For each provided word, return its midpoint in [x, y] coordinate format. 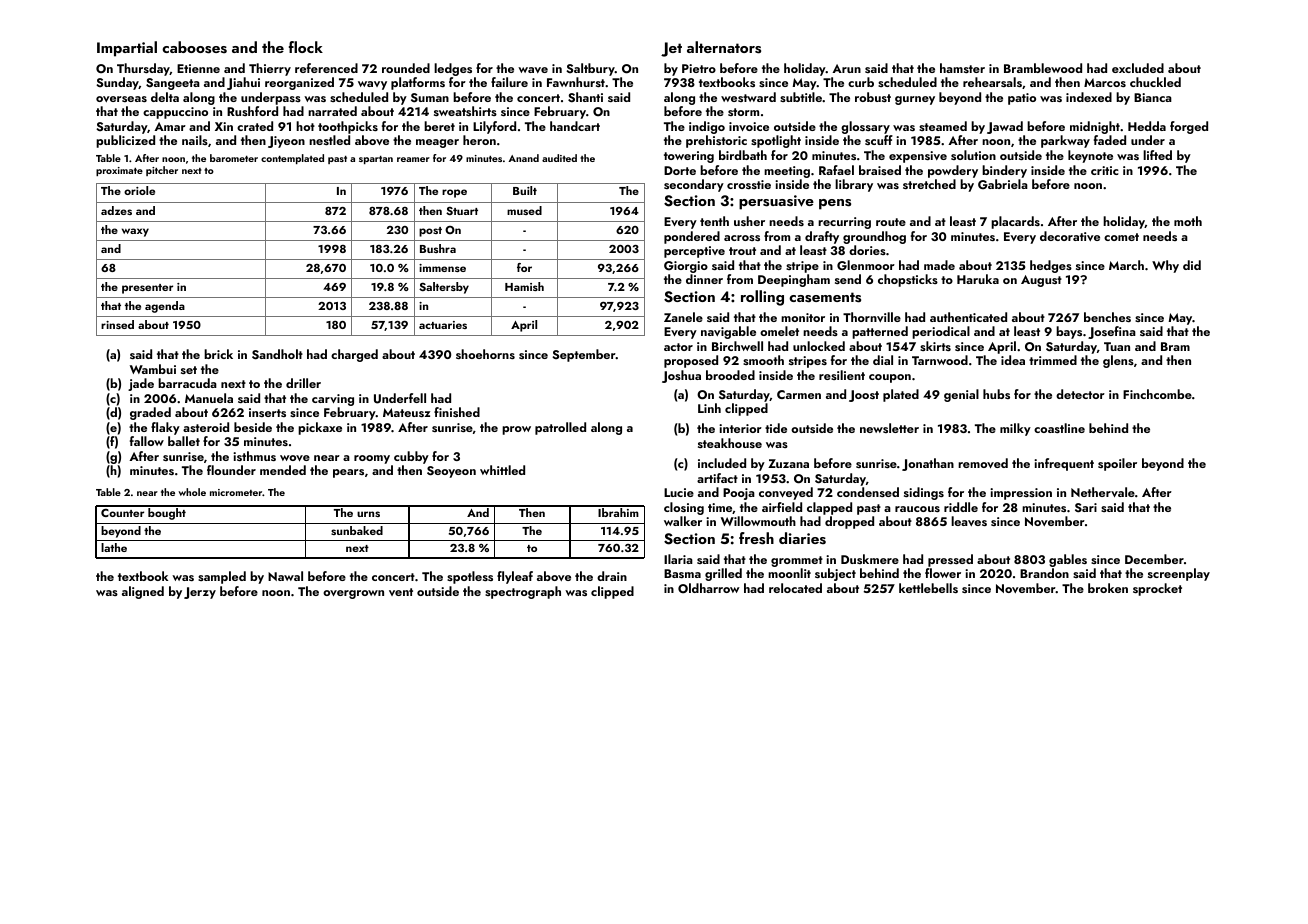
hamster [962, 68]
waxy [135, 232]
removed [983, 463]
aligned [143, 592]
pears [348, 473]
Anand [523, 158]
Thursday [143, 69]
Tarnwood [940, 360]
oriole [139, 190]
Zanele [683, 317]
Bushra [438, 248]
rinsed [117, 324]
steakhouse [730, 443]
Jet [671, 49]
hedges [1051, 266]
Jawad [1005, 127]
